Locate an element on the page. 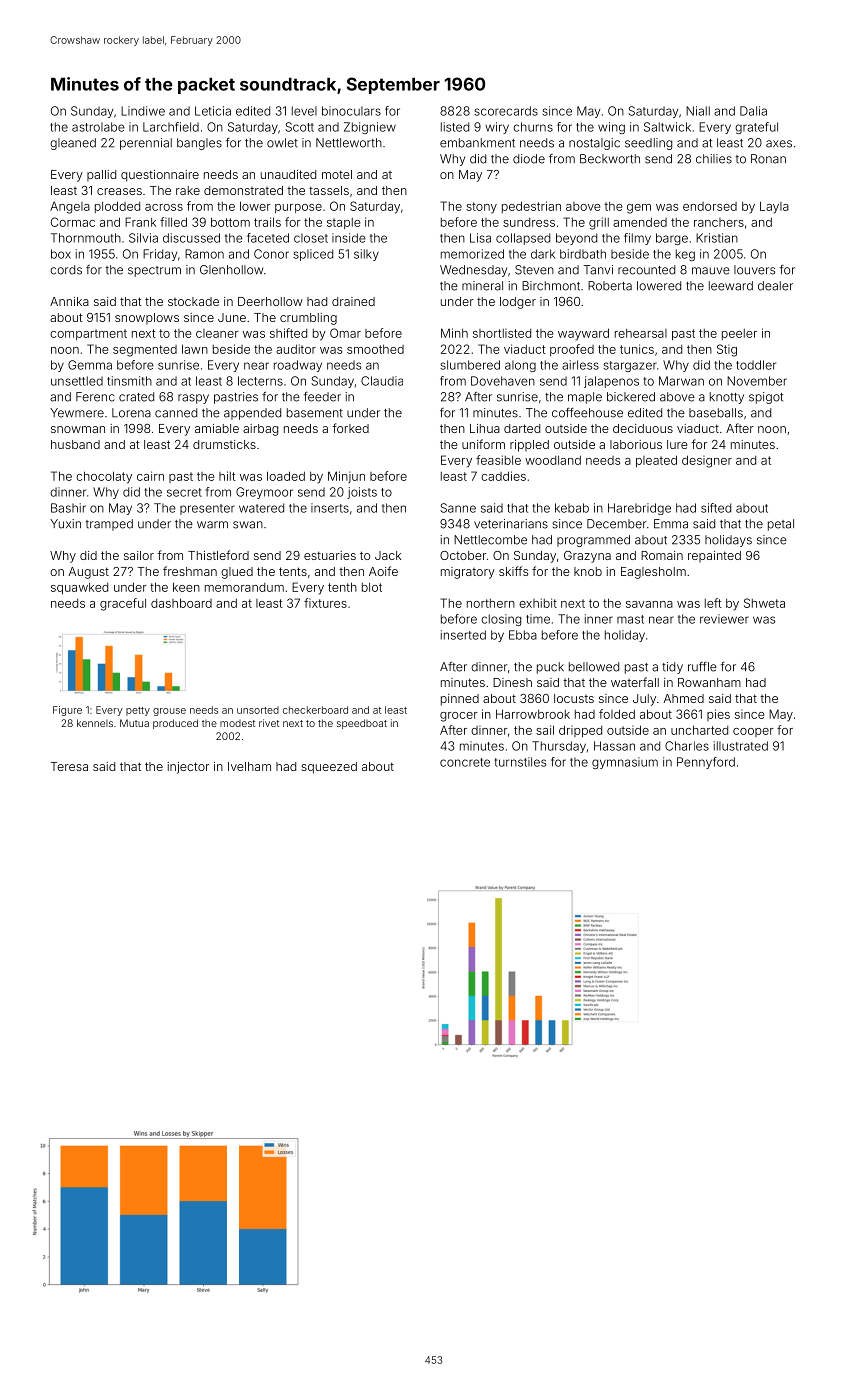 The width and height of the page is (849, 1400). Pennyford is located at coordinates (706, 763).
